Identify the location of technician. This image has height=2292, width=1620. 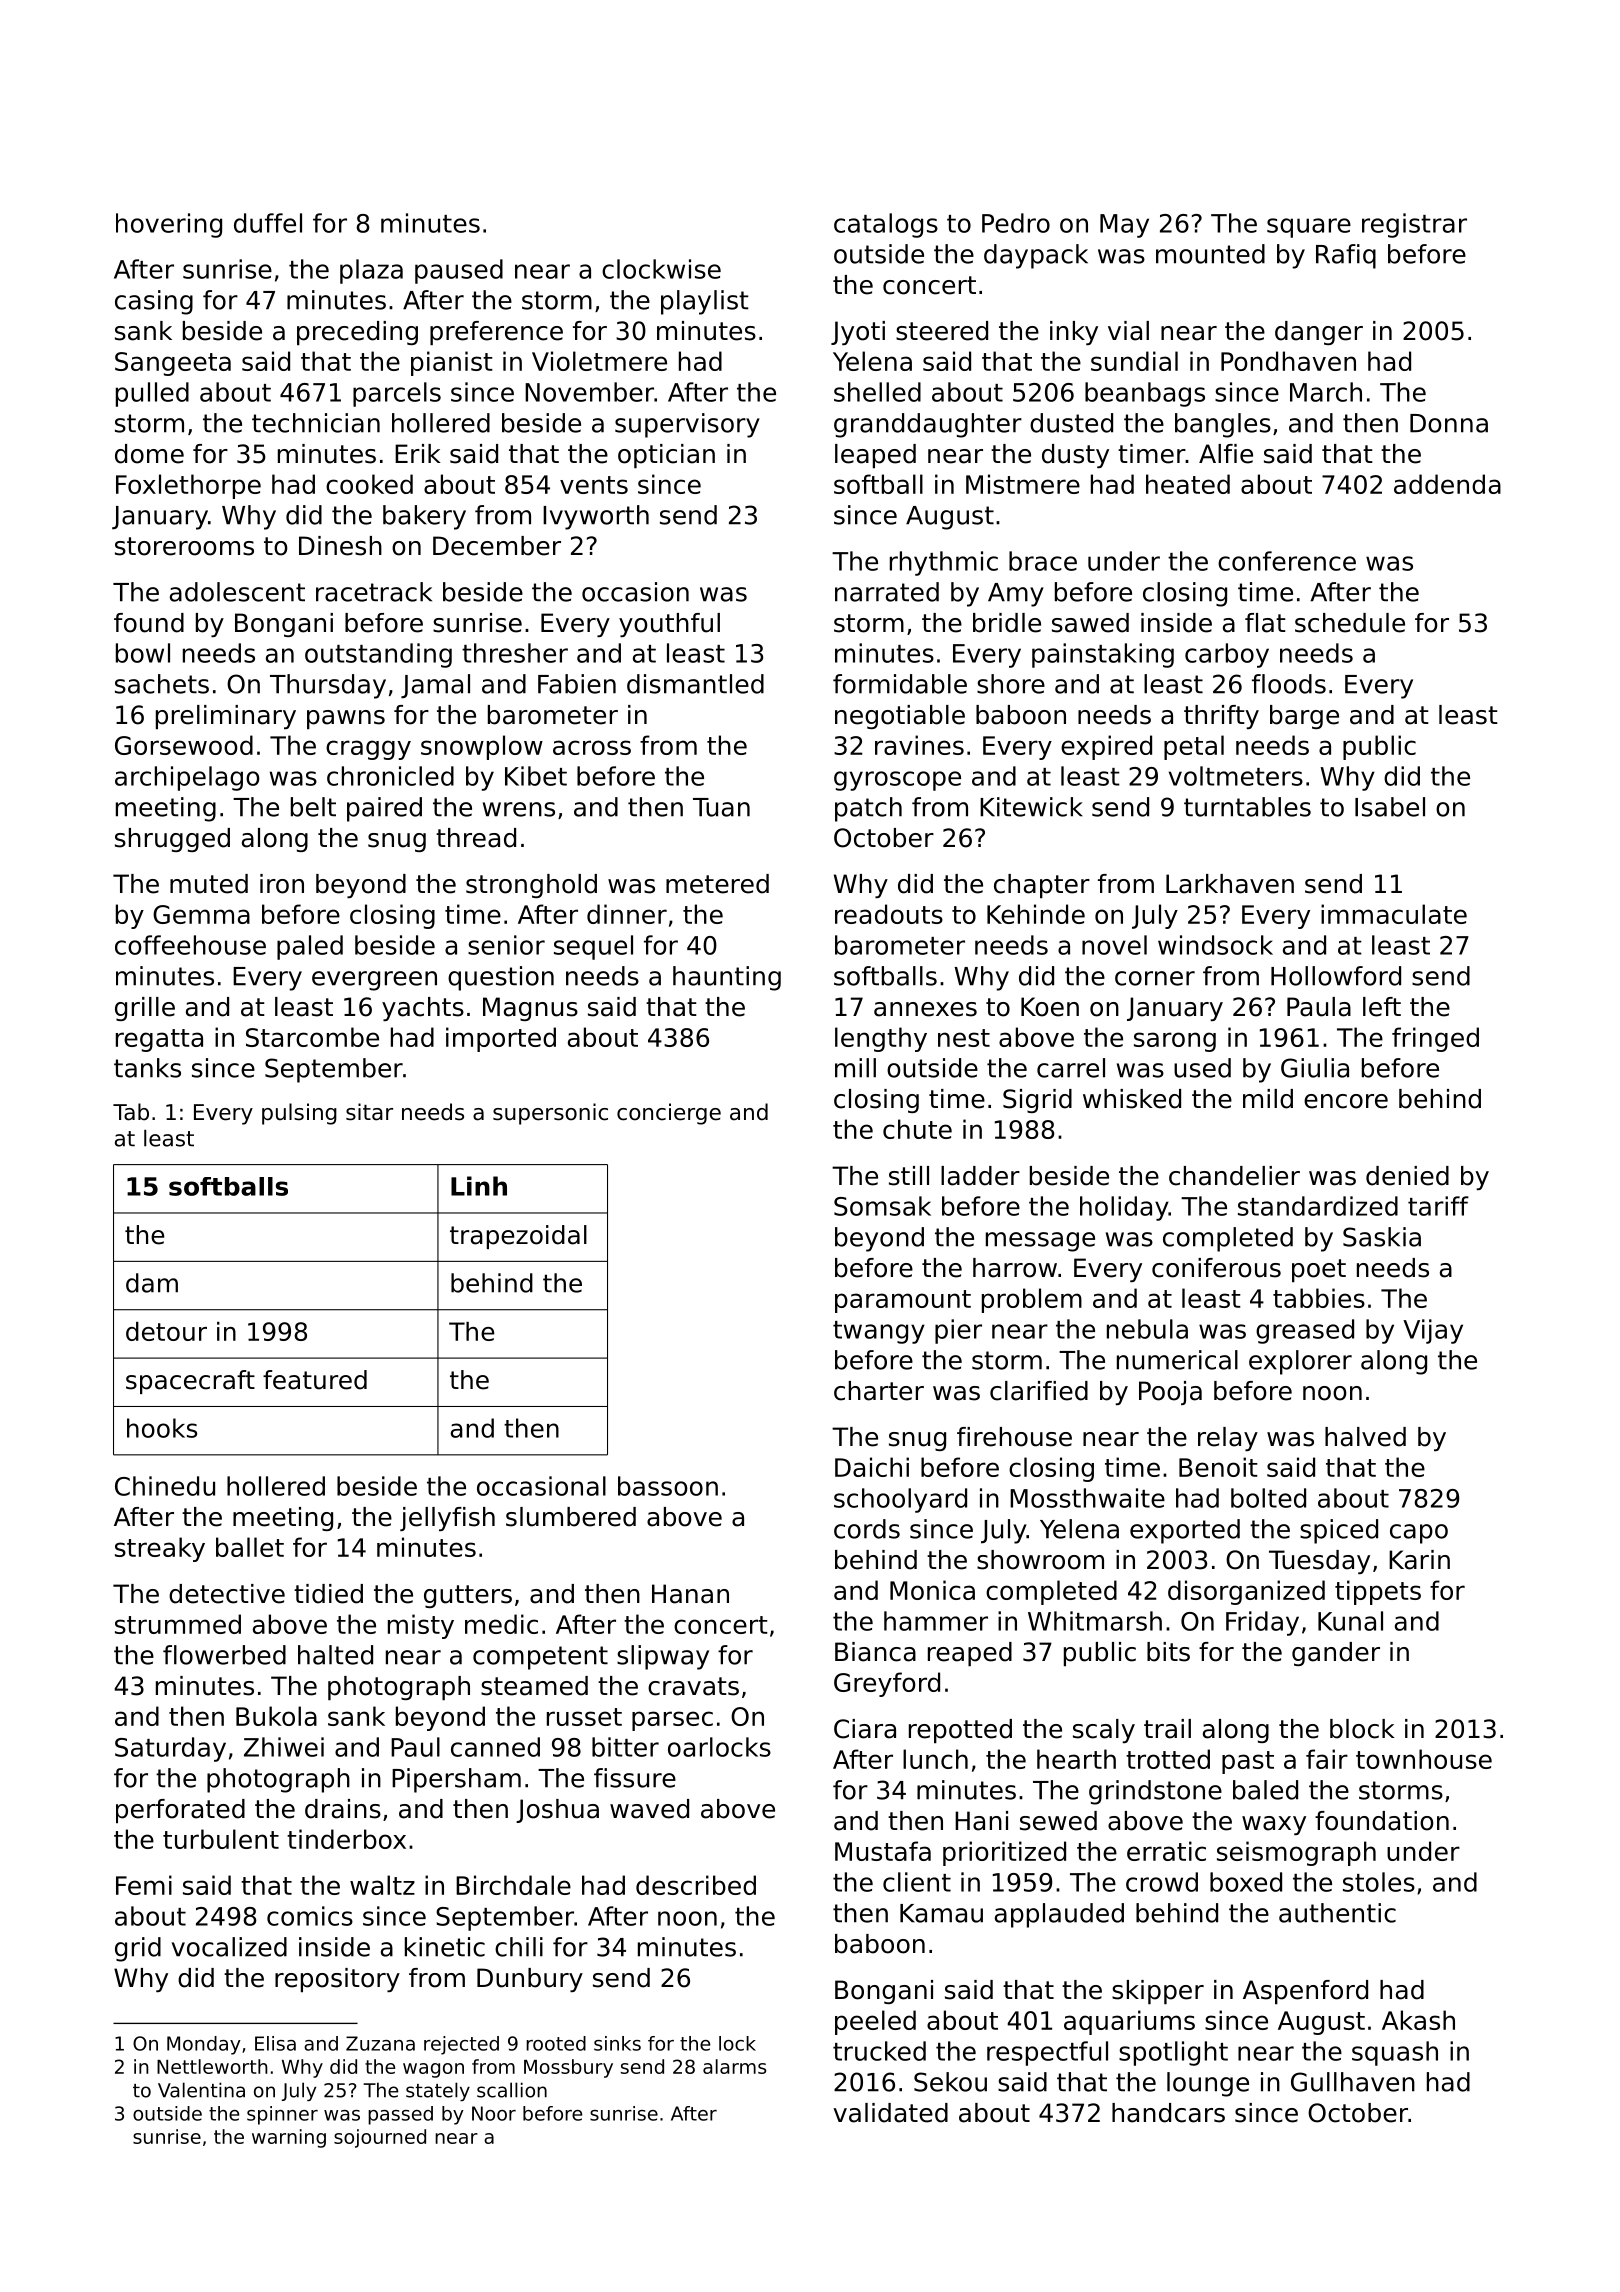
(316, 423).
